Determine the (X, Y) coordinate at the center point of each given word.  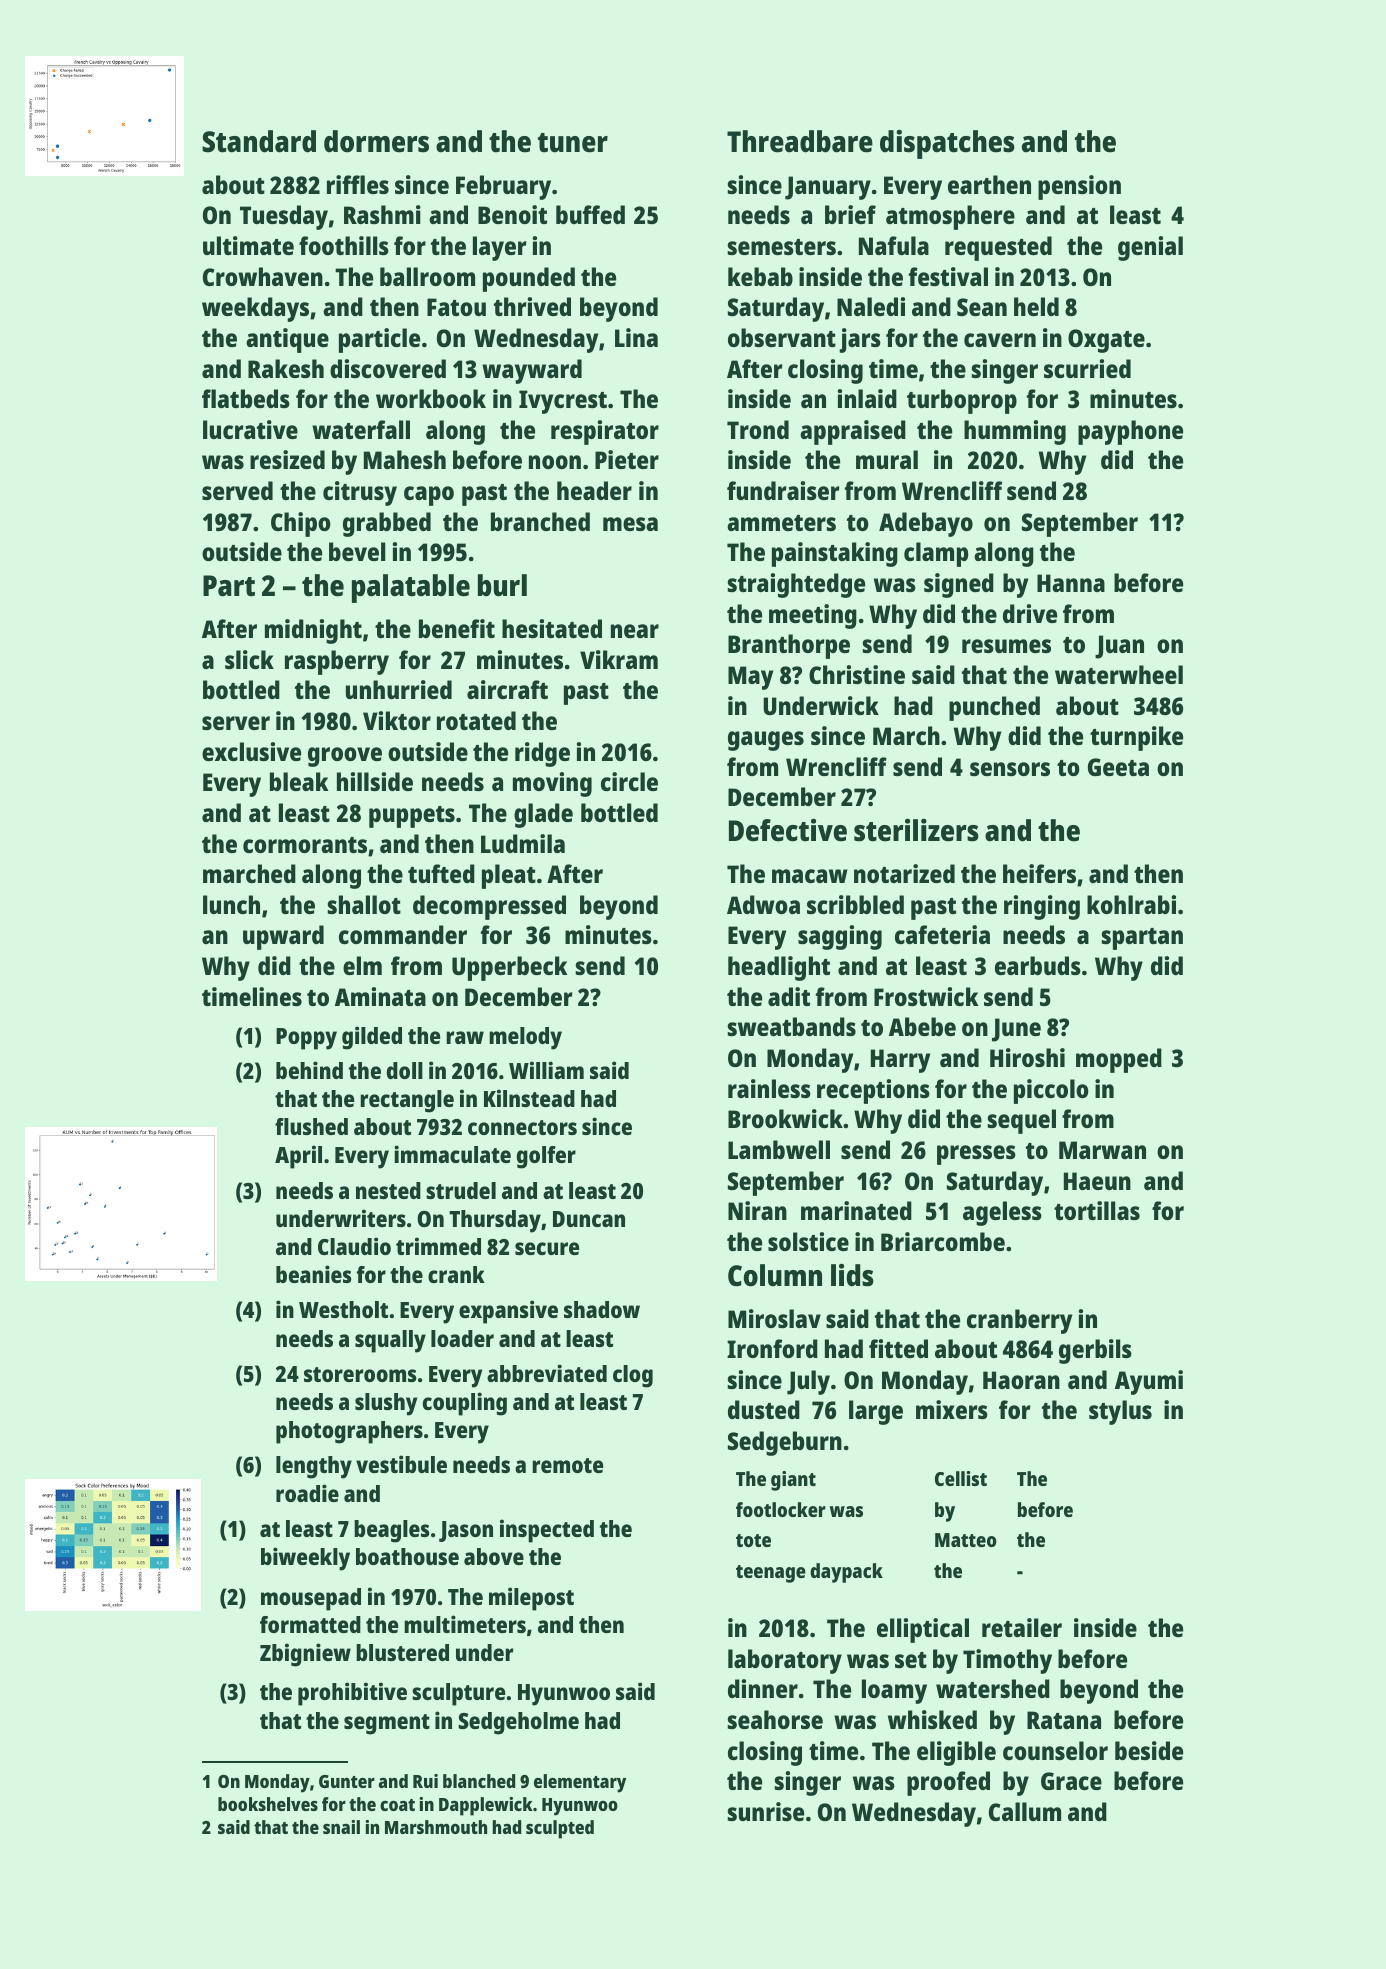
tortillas (1097, 1210)
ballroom (427, 276)
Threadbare (800, 141)
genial (1150, 248)
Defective (788, 830)
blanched (479, 1781)
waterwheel (1119, 674)
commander (403, 934)
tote (753, 1540)
